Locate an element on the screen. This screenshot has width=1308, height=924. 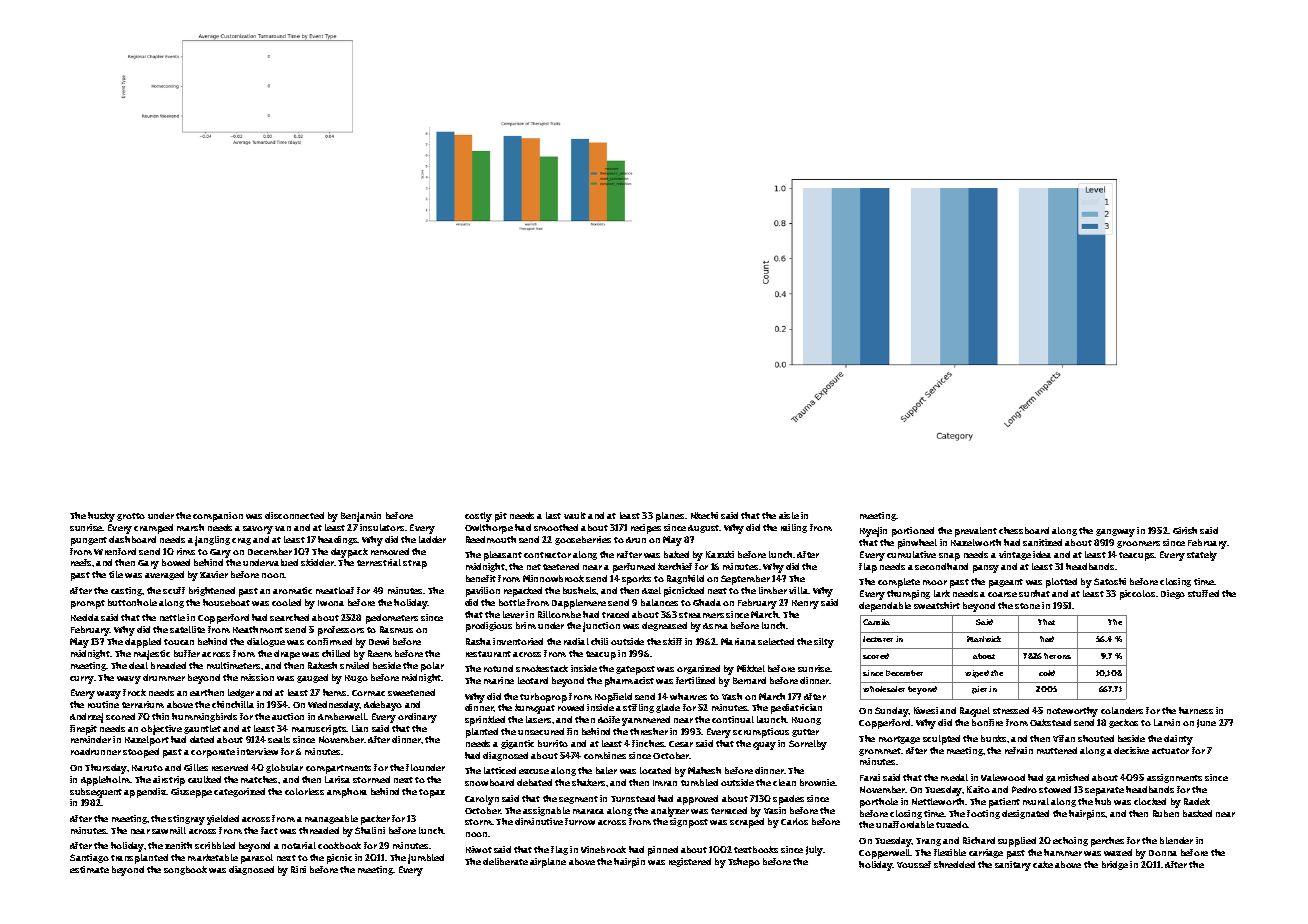
registered is located at coordinates (690, 862).
